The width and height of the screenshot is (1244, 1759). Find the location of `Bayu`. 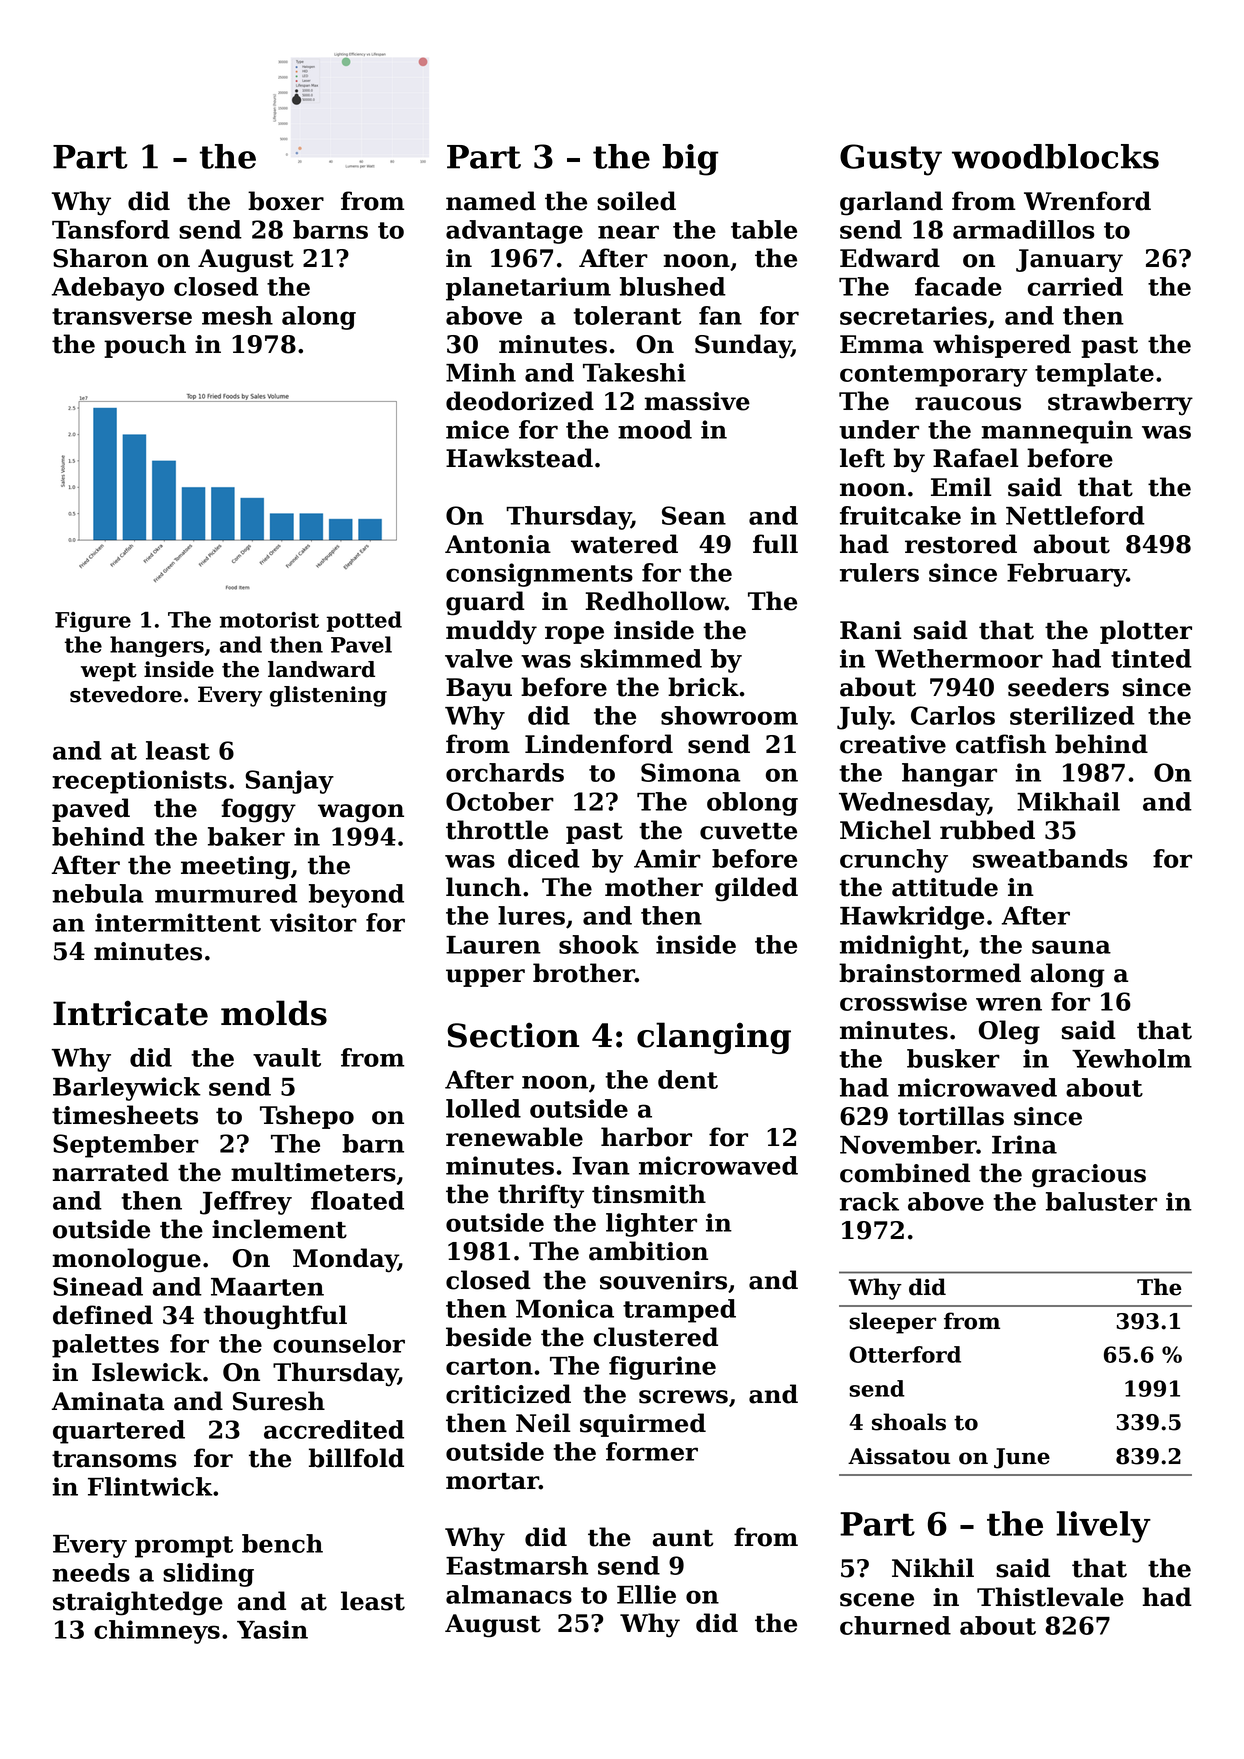

Bayu is located at coordinates (479, 690).
